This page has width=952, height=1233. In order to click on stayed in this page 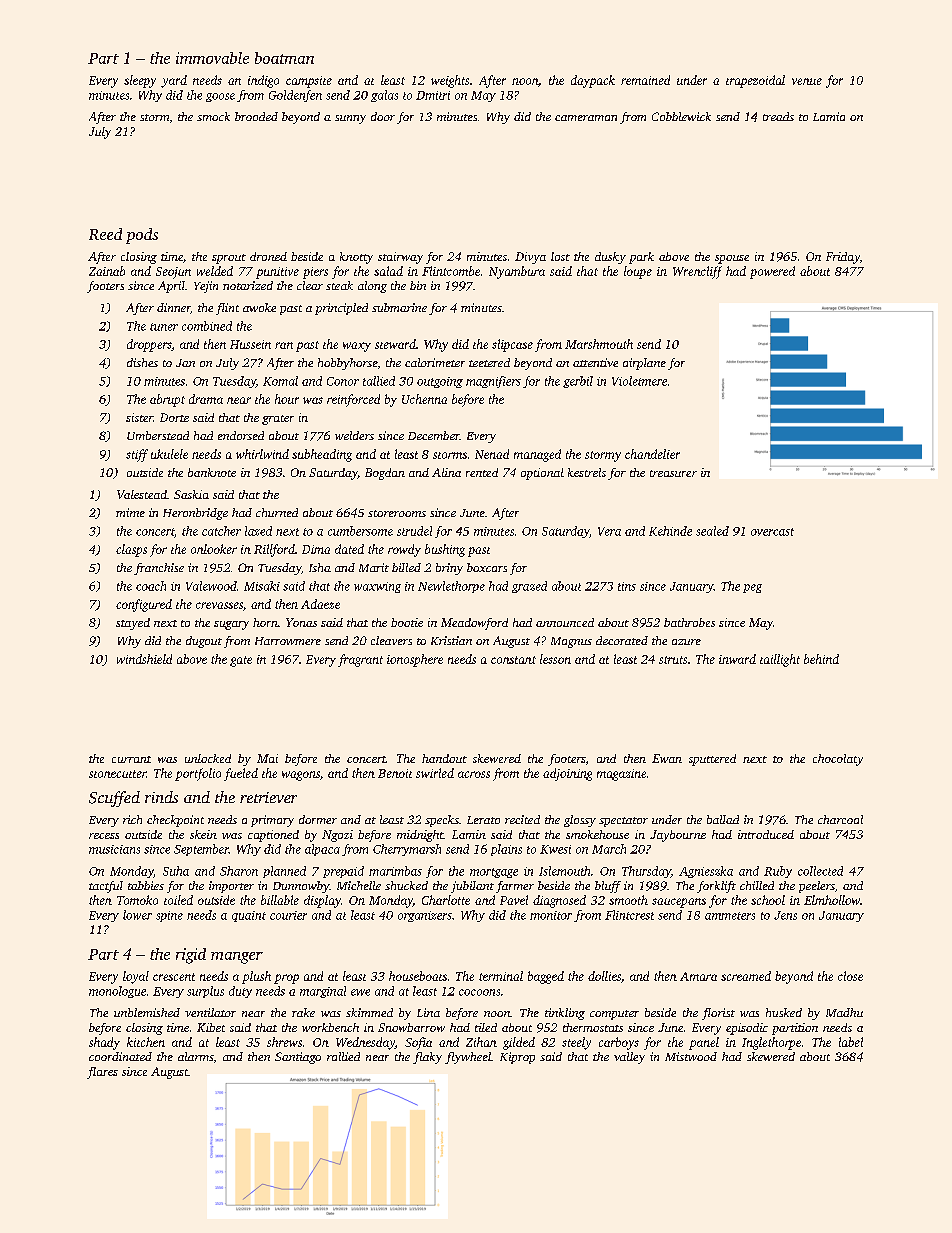, I will do `click(133, 624)`.
